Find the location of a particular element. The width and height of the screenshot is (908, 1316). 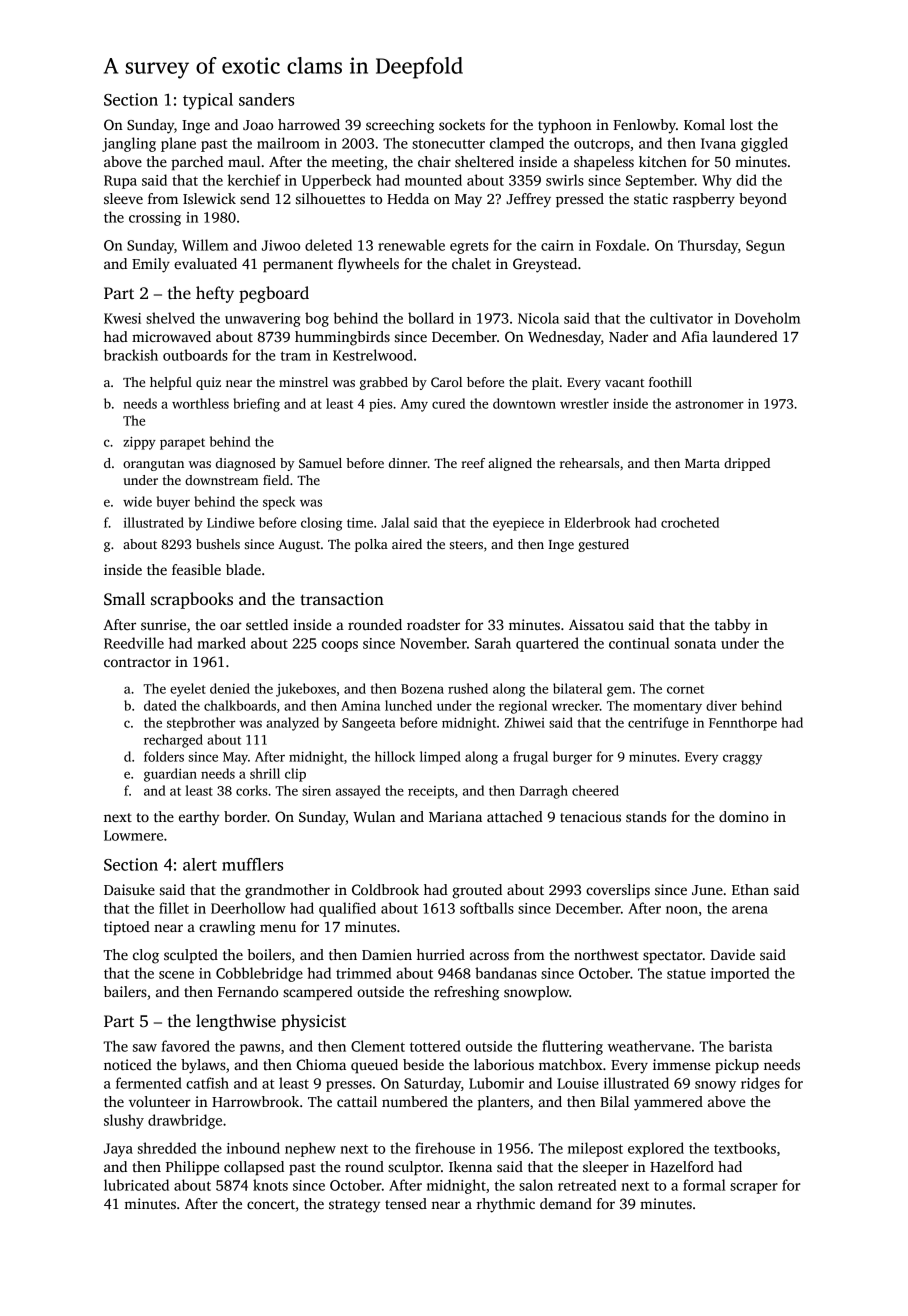

receipts is located at coordinates (431, 792).
